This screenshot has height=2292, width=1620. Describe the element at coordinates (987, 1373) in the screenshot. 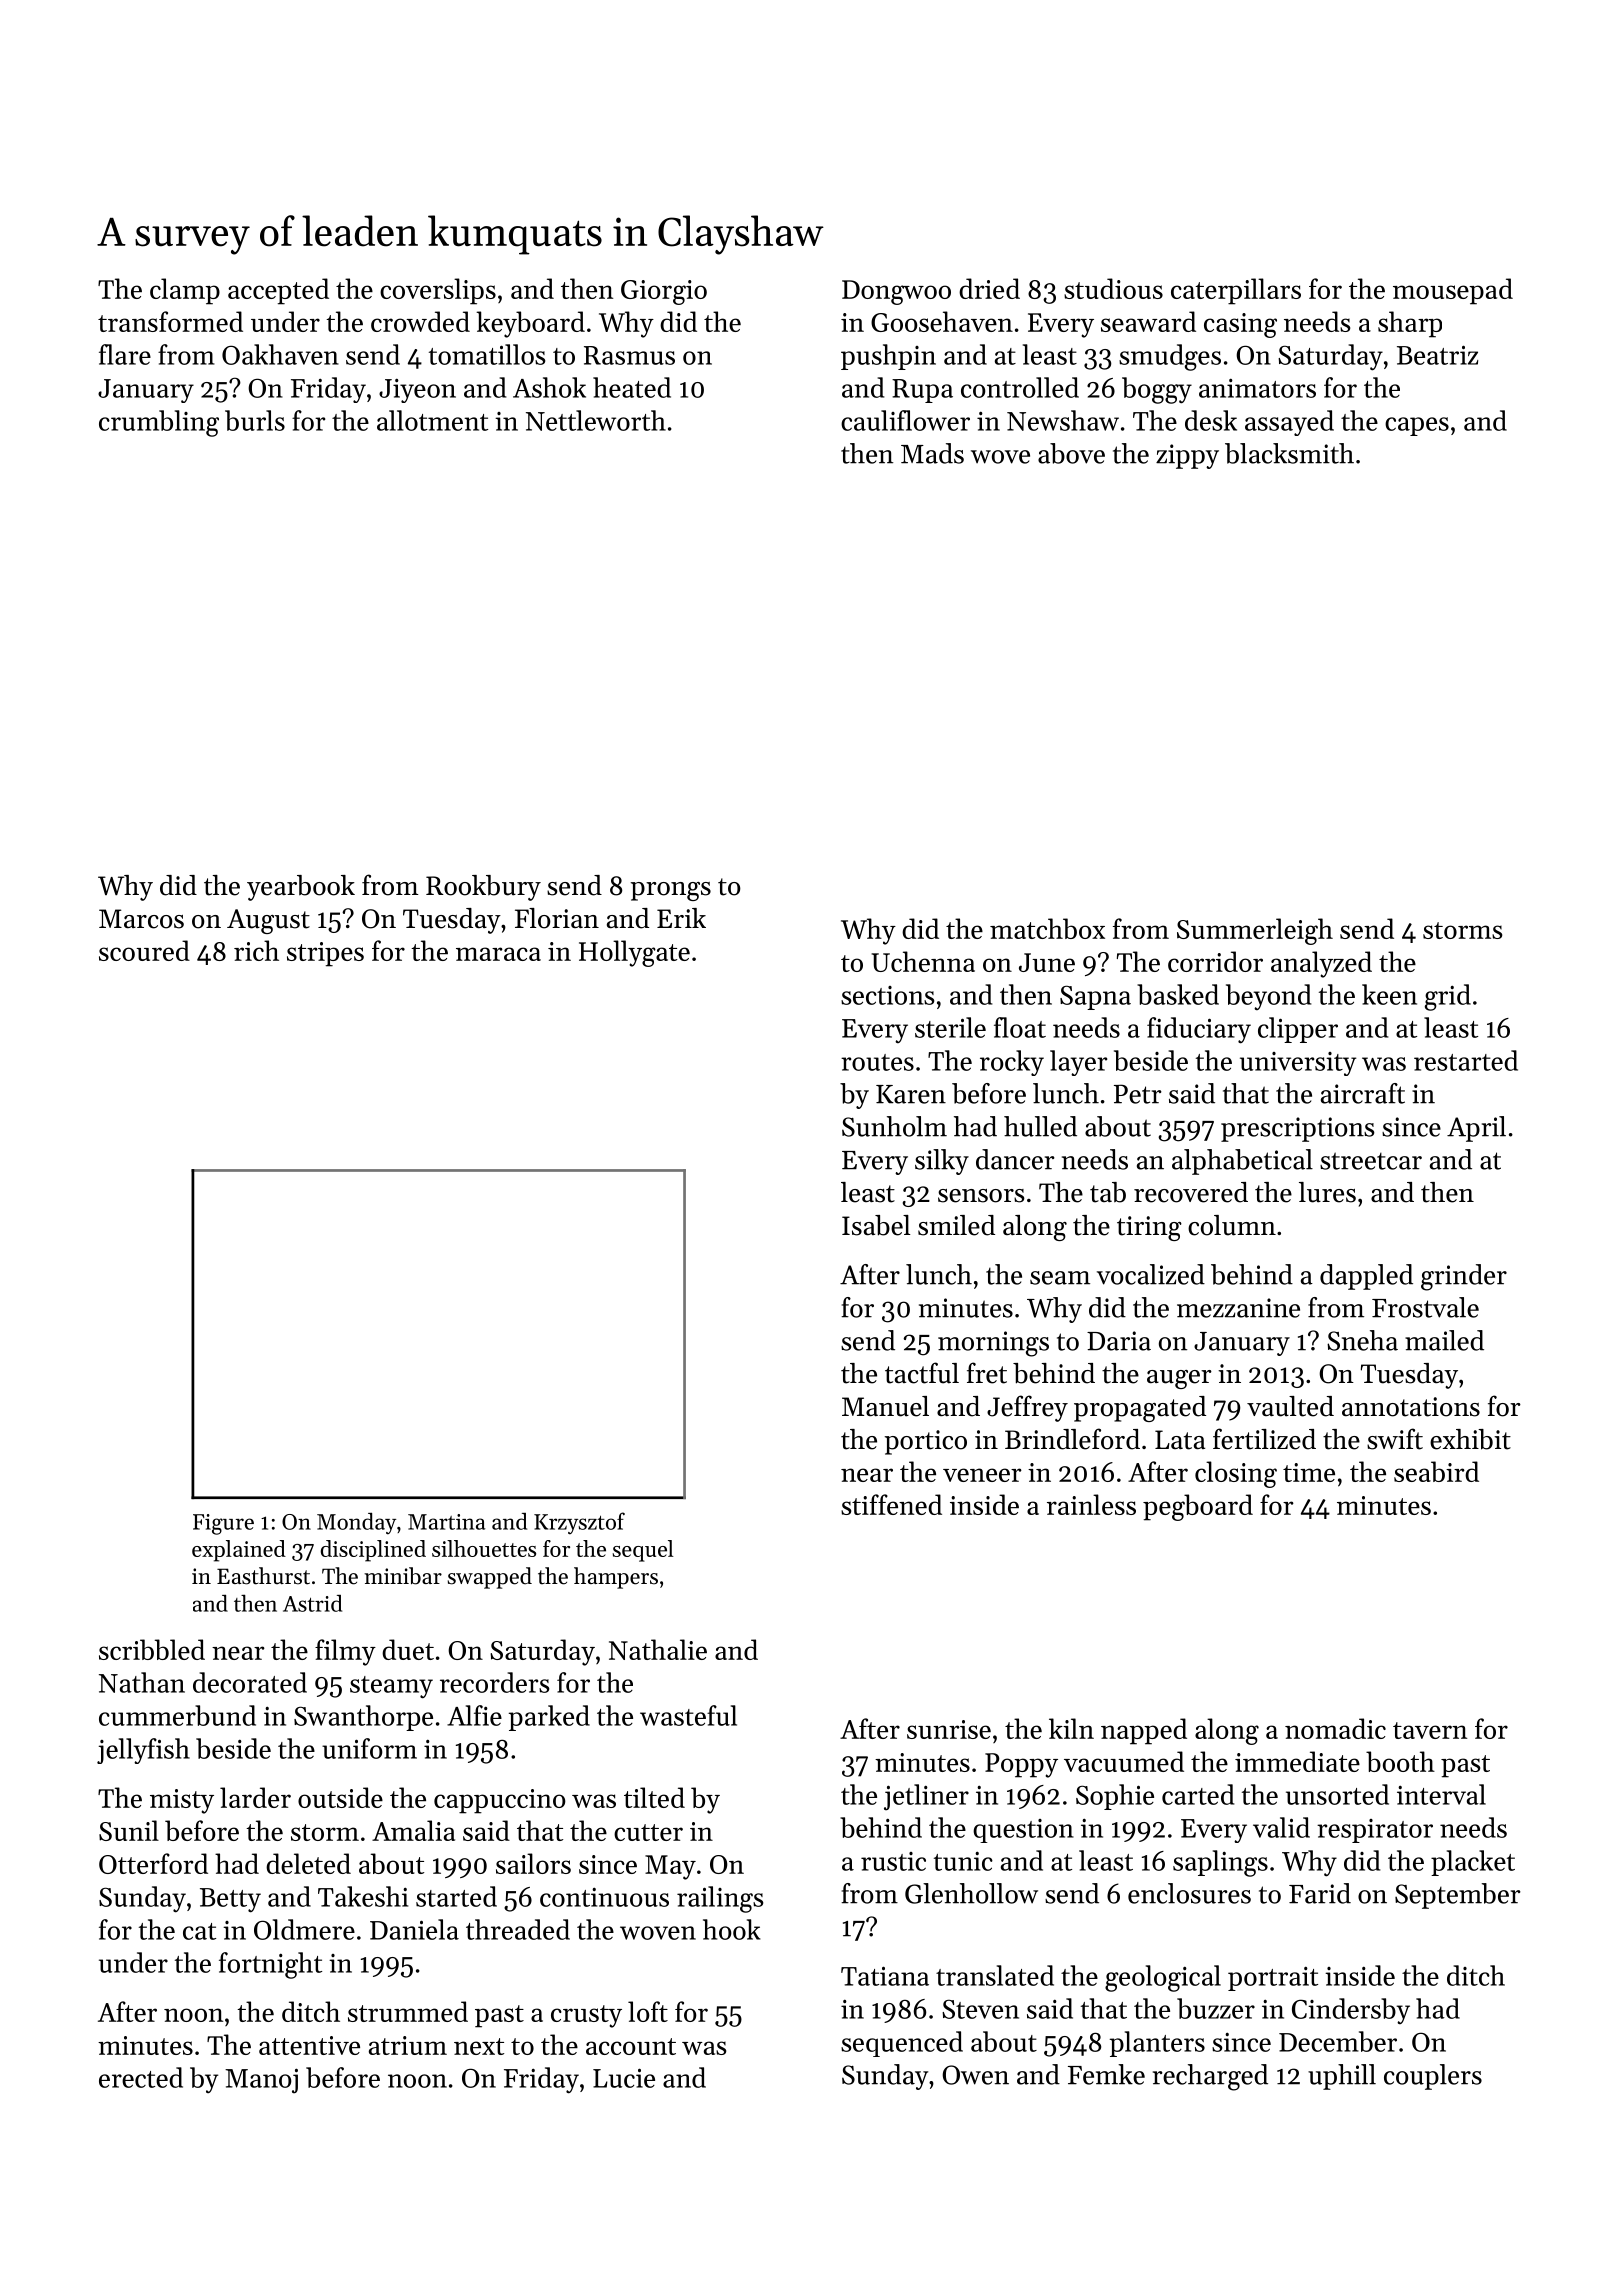

I see `fret` at that location.
